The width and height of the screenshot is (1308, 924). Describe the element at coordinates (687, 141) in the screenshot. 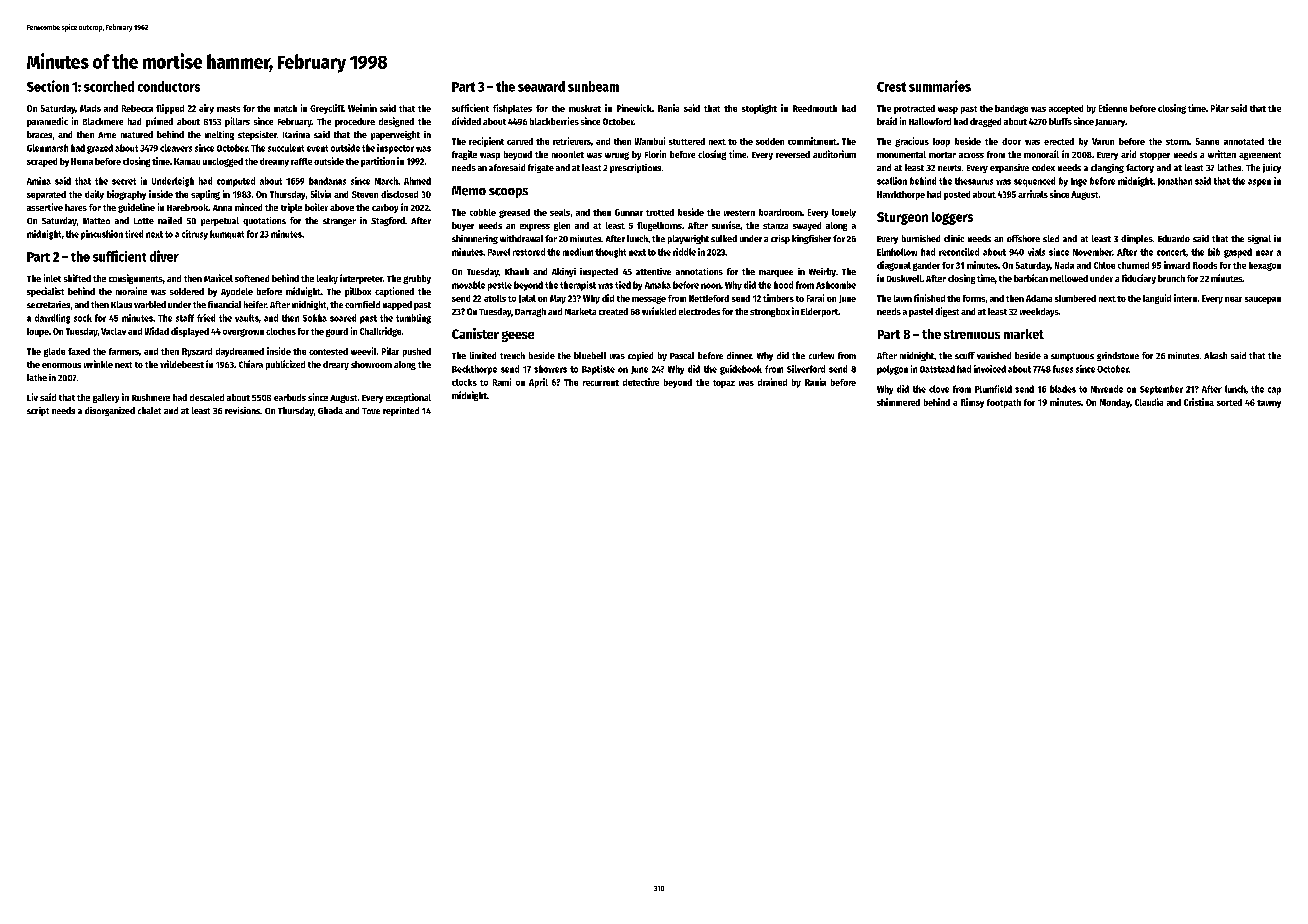

I see `stuttered` at that location.
